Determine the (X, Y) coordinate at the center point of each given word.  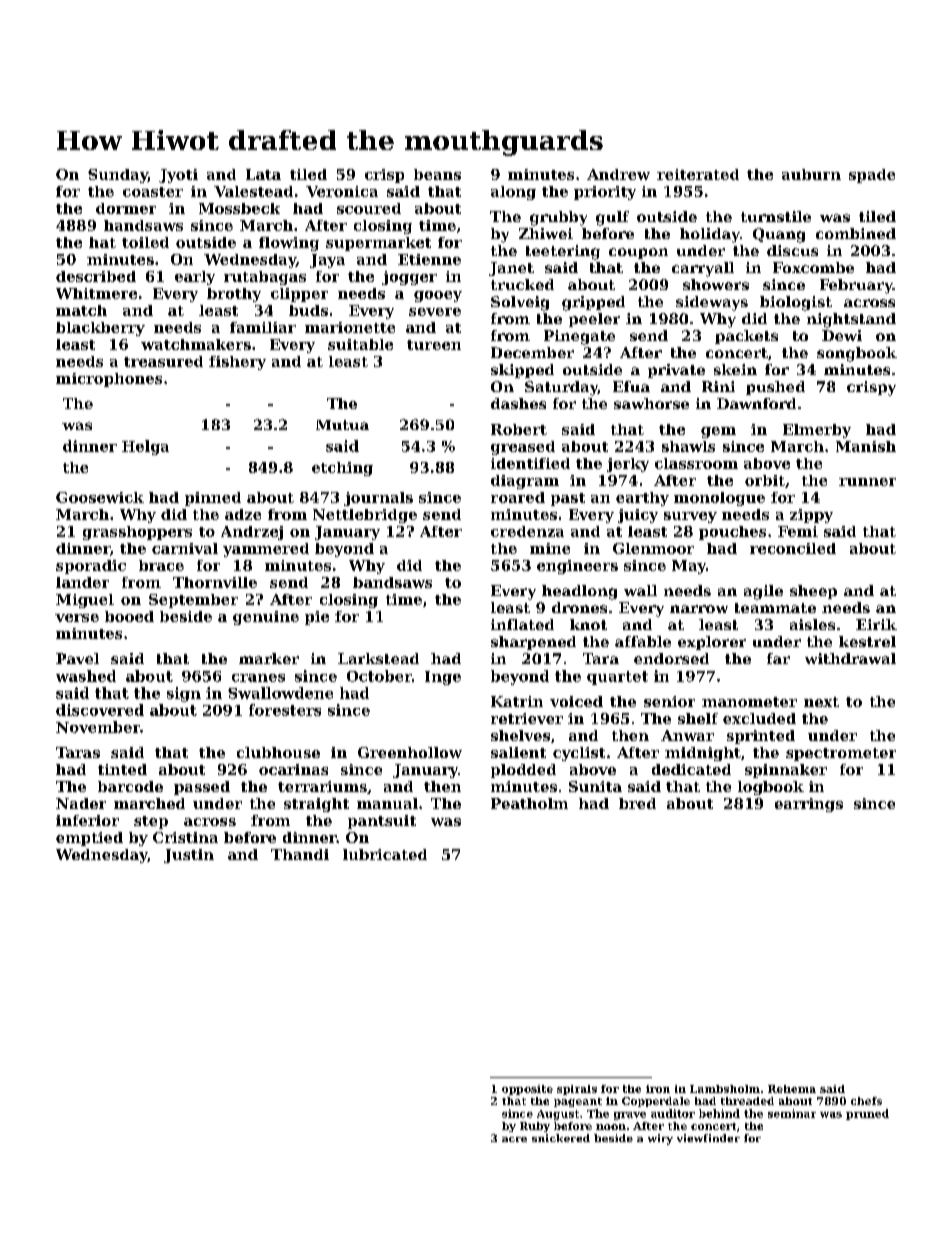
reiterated (698, 174)
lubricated (385, 854)
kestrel (867, 641)
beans (437, 174)
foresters (285, 710)
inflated (522, 624)
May (689, 567)
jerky (628, 465)
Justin (189, 856)
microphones (109, 380)
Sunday (118, 176)
